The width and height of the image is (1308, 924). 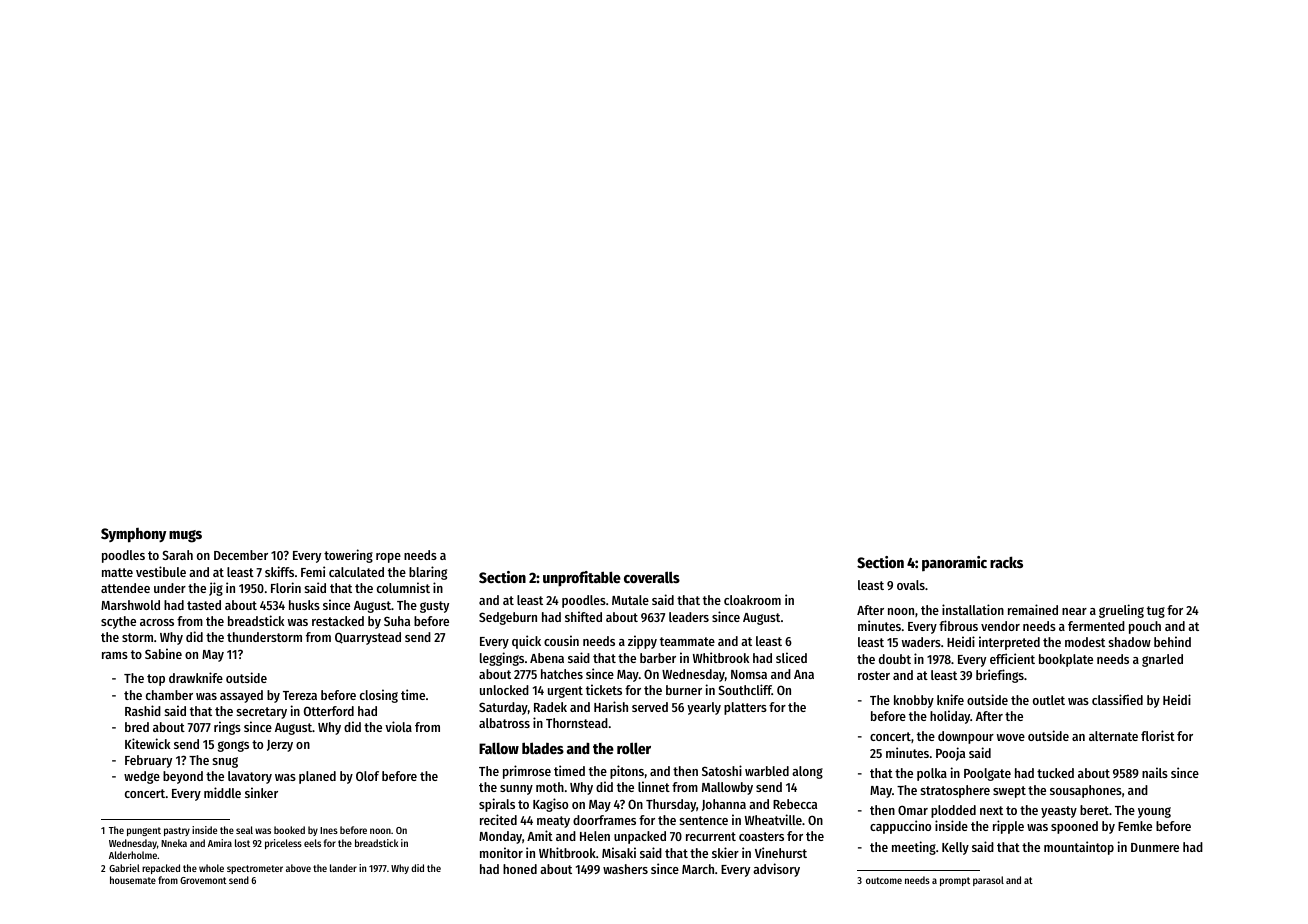 I want to click on outlet, so click(x=1049, y=700).
